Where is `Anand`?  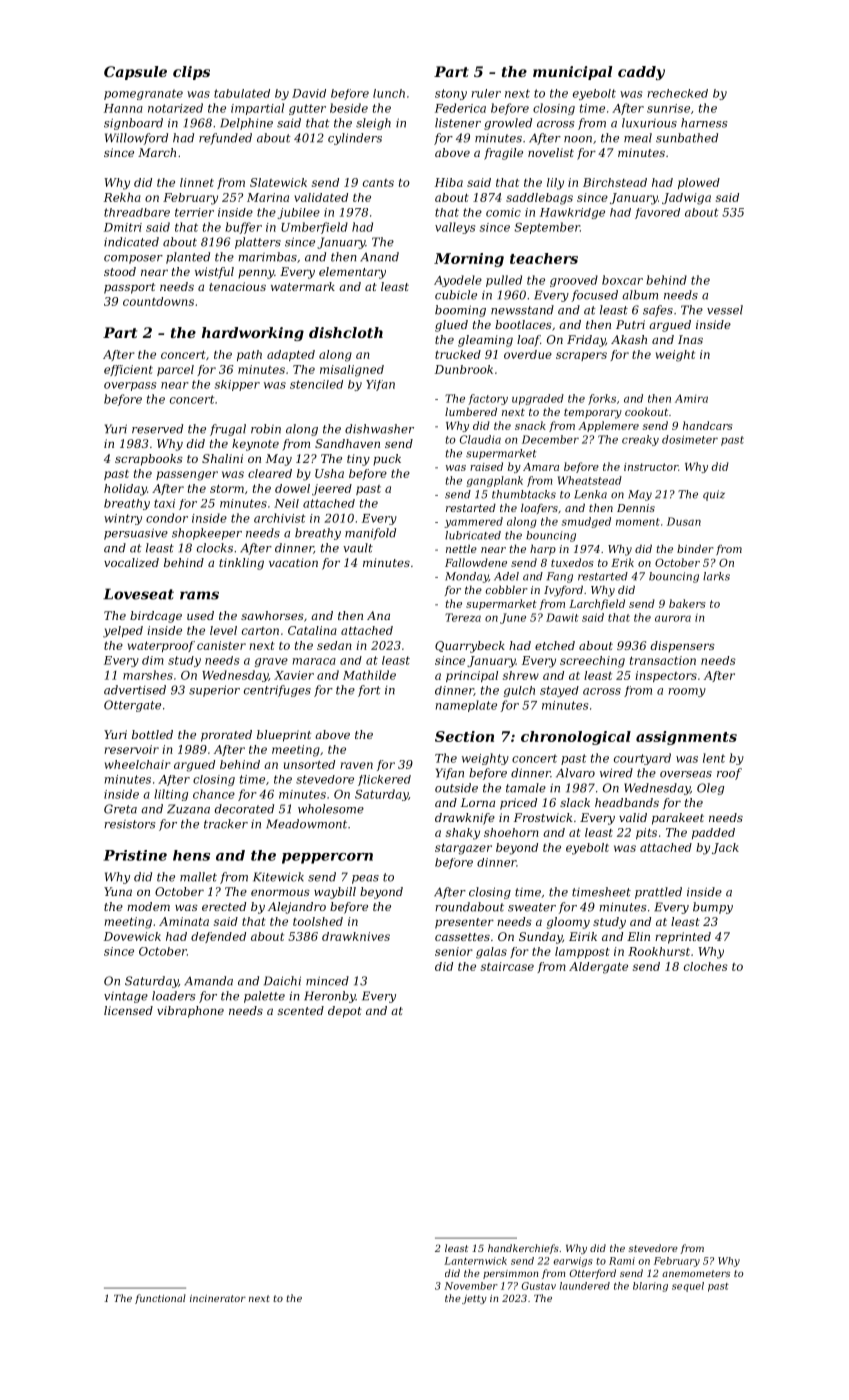
Anand is located at coordinates (379, 257).
